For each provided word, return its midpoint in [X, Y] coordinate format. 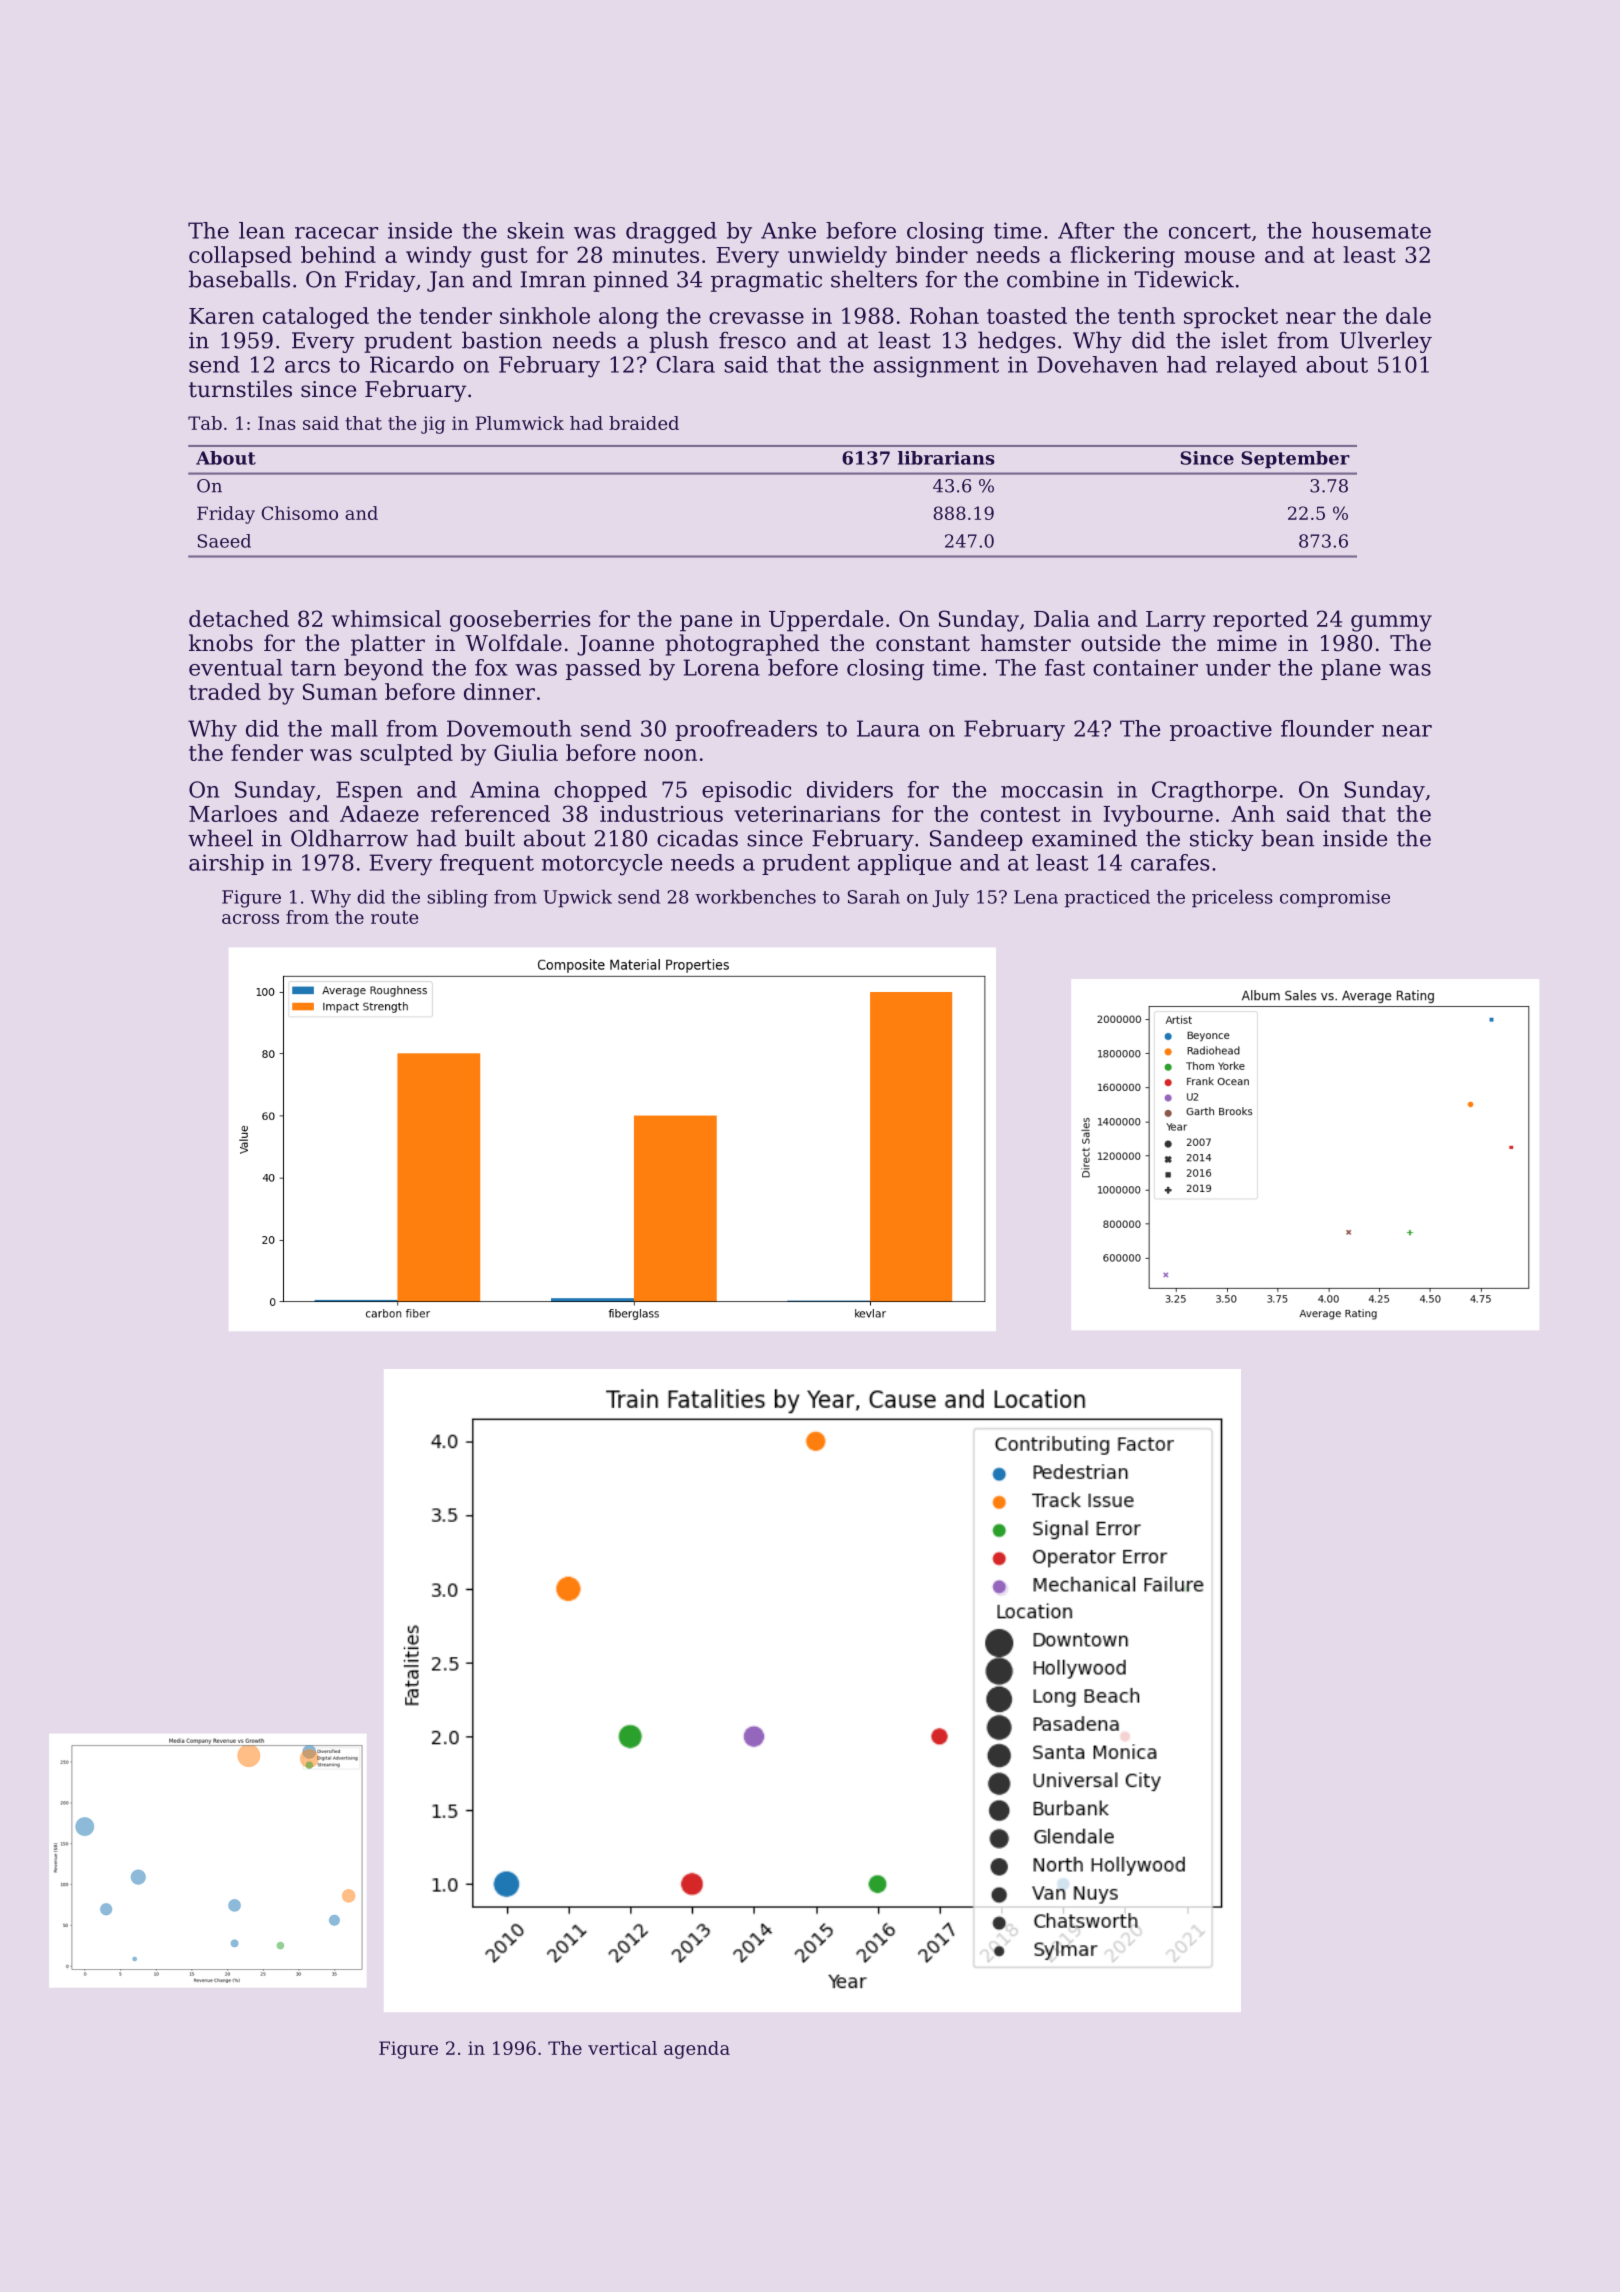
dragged [671, 233]
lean [262, 230]
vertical [622, 2048]
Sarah [874, 897]
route [394, 917]
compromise [1335, 899]
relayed [1256, 367]
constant [923, 644]
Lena [1036, 897]
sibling [458, 899]
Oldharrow [349, 838]
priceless [1232, 899]
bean [1287, 838]
